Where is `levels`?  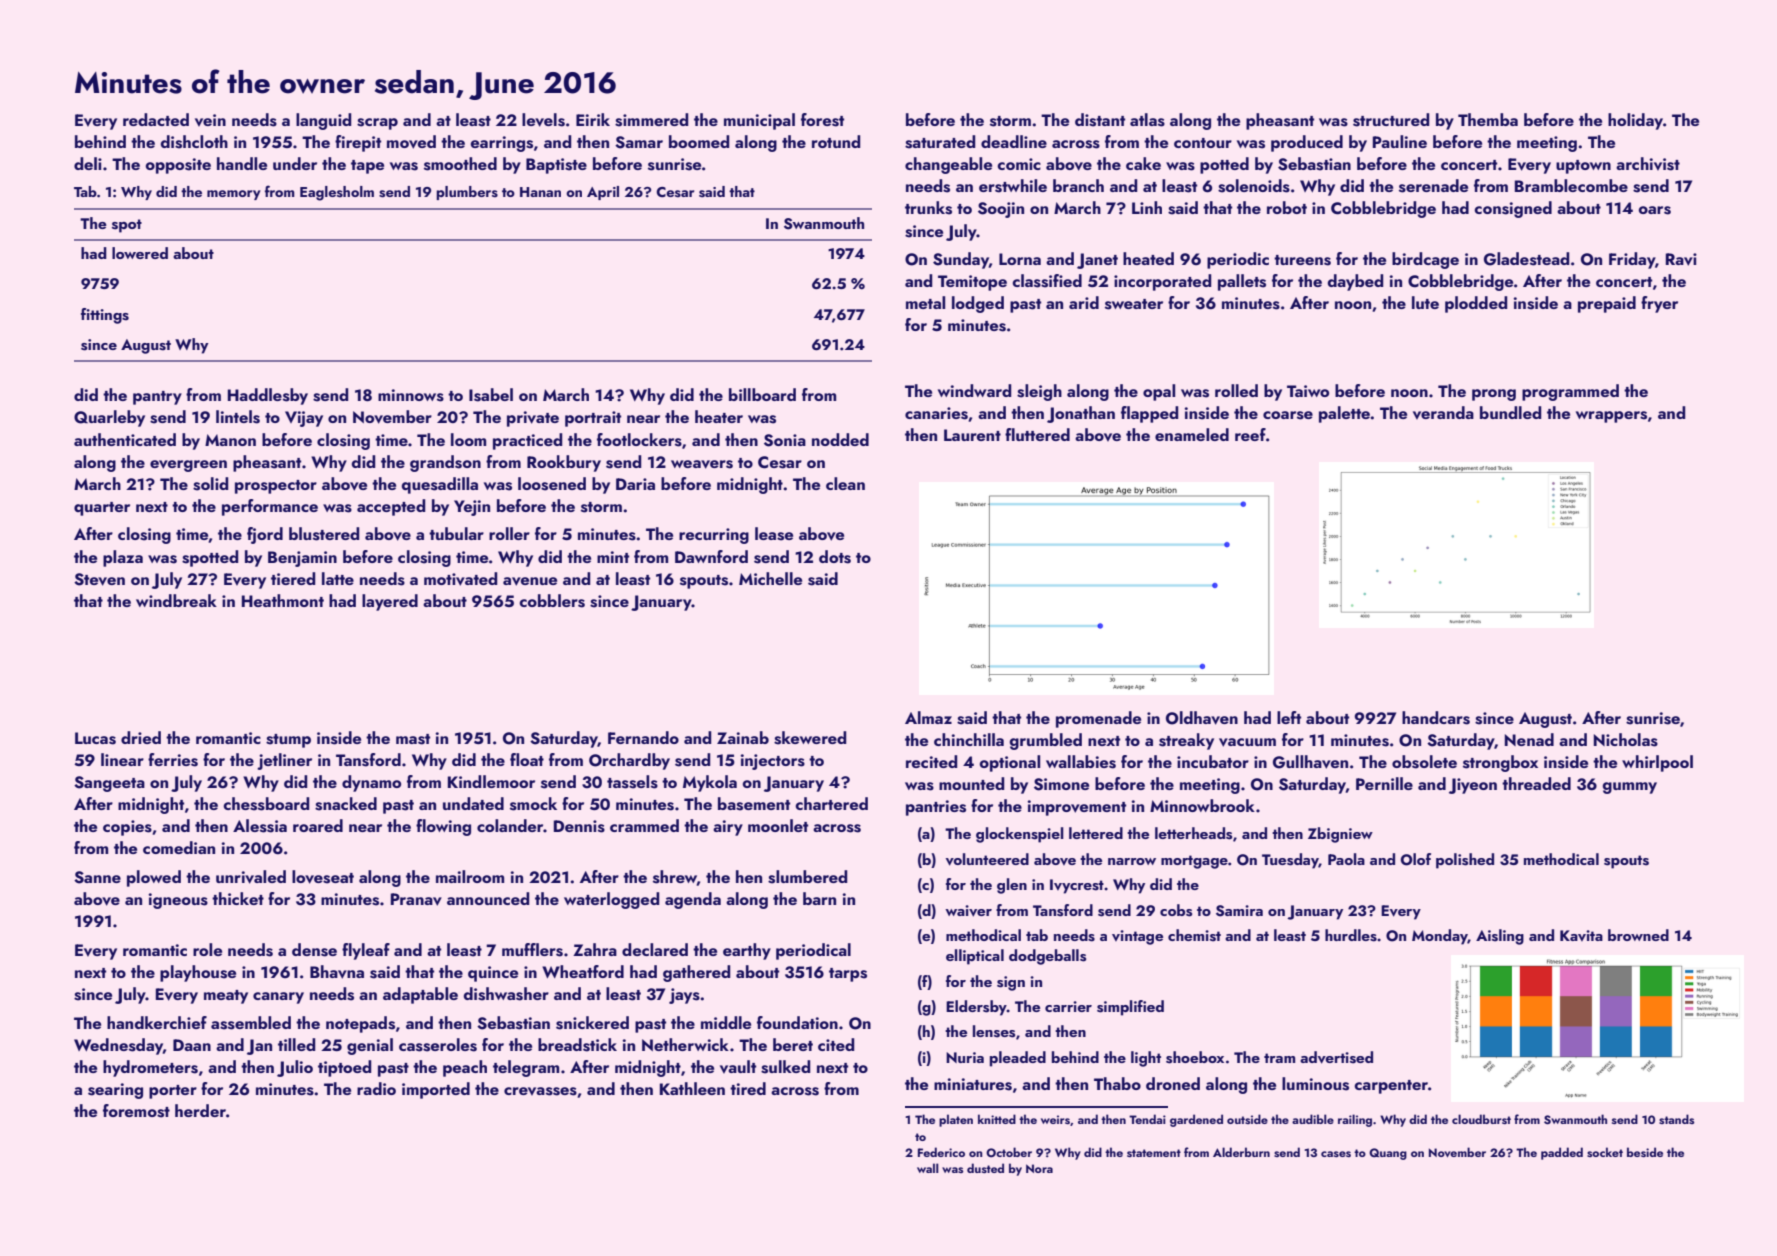 levels is located at coordinates (543, 120).
